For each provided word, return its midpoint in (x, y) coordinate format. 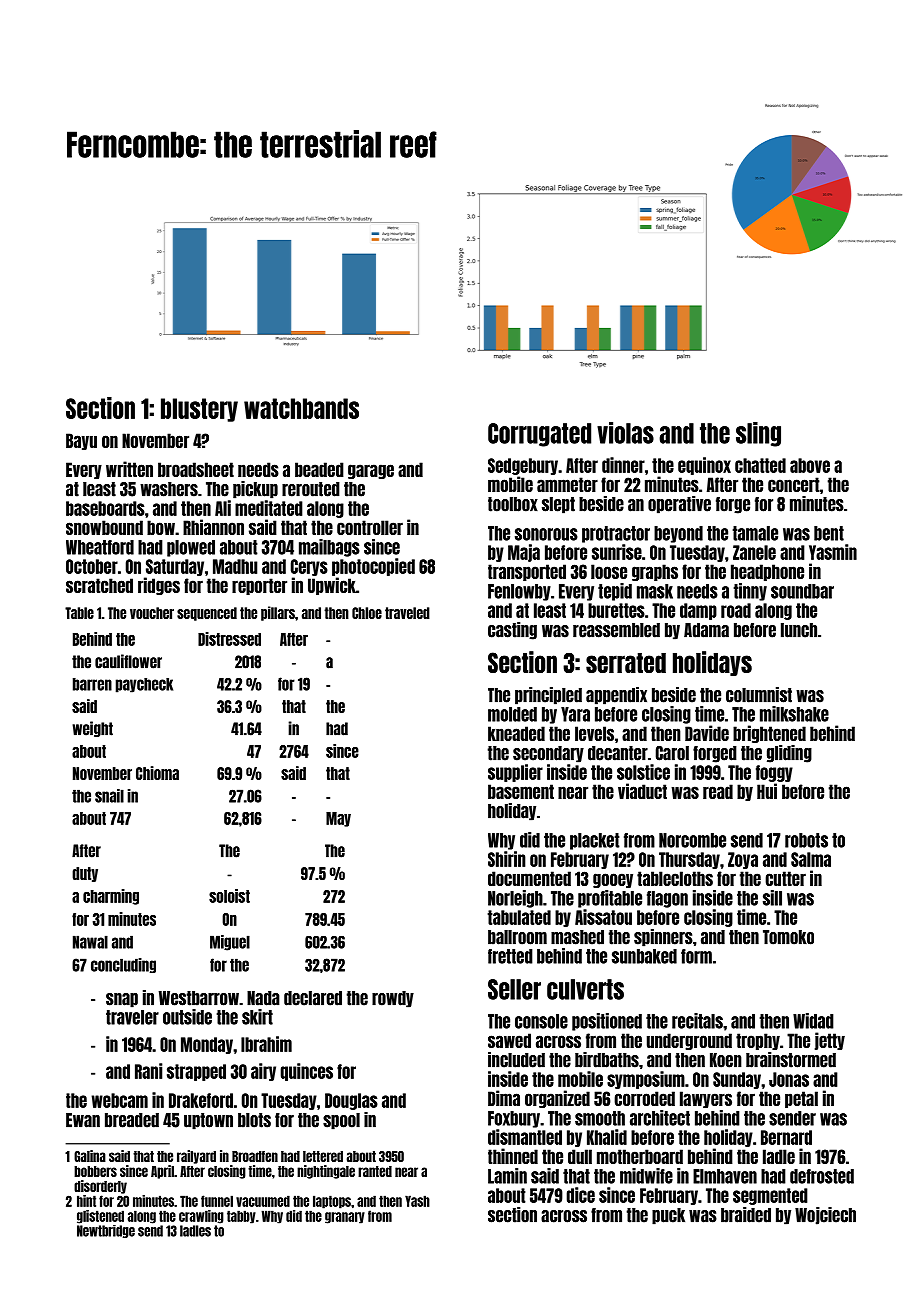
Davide (707, 733)
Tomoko (788, 937)
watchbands (301, 408)
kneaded (516, 733)
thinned (513, 1156)
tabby (241, 1217)
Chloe (367, 613)
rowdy (393, 999)
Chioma (157, 773)
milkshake (794, 714)
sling (758, 434)
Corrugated (539, 435)
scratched (99, 585)
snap (122, 1000)
